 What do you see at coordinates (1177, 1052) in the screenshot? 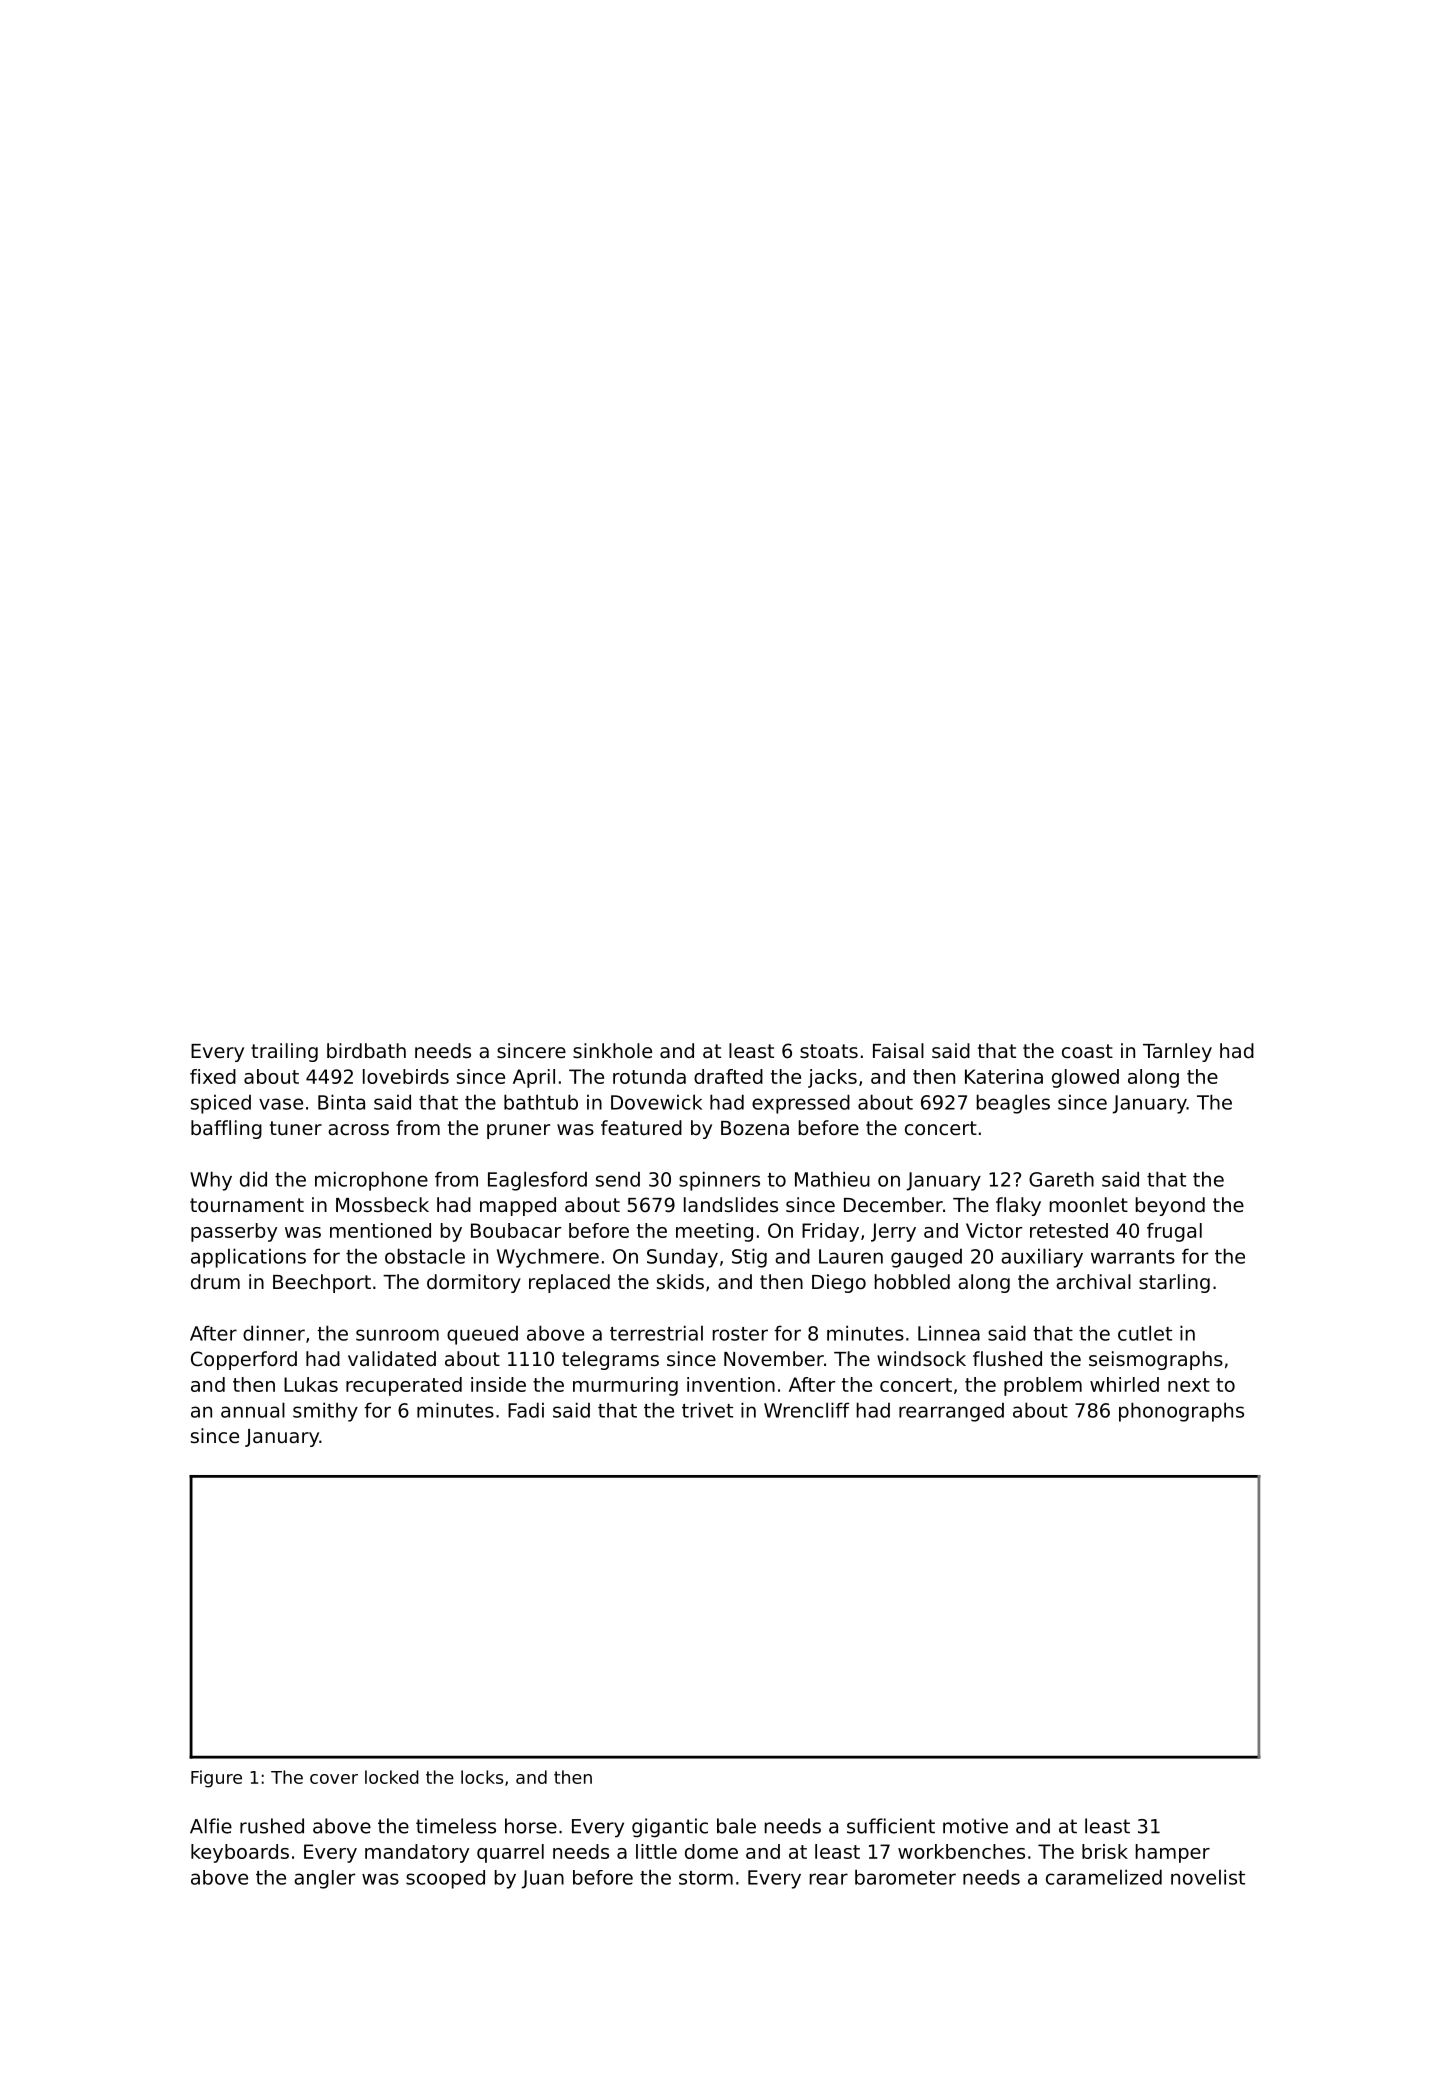
I see `Tarnley` at bounding box center [1177, 1052].
